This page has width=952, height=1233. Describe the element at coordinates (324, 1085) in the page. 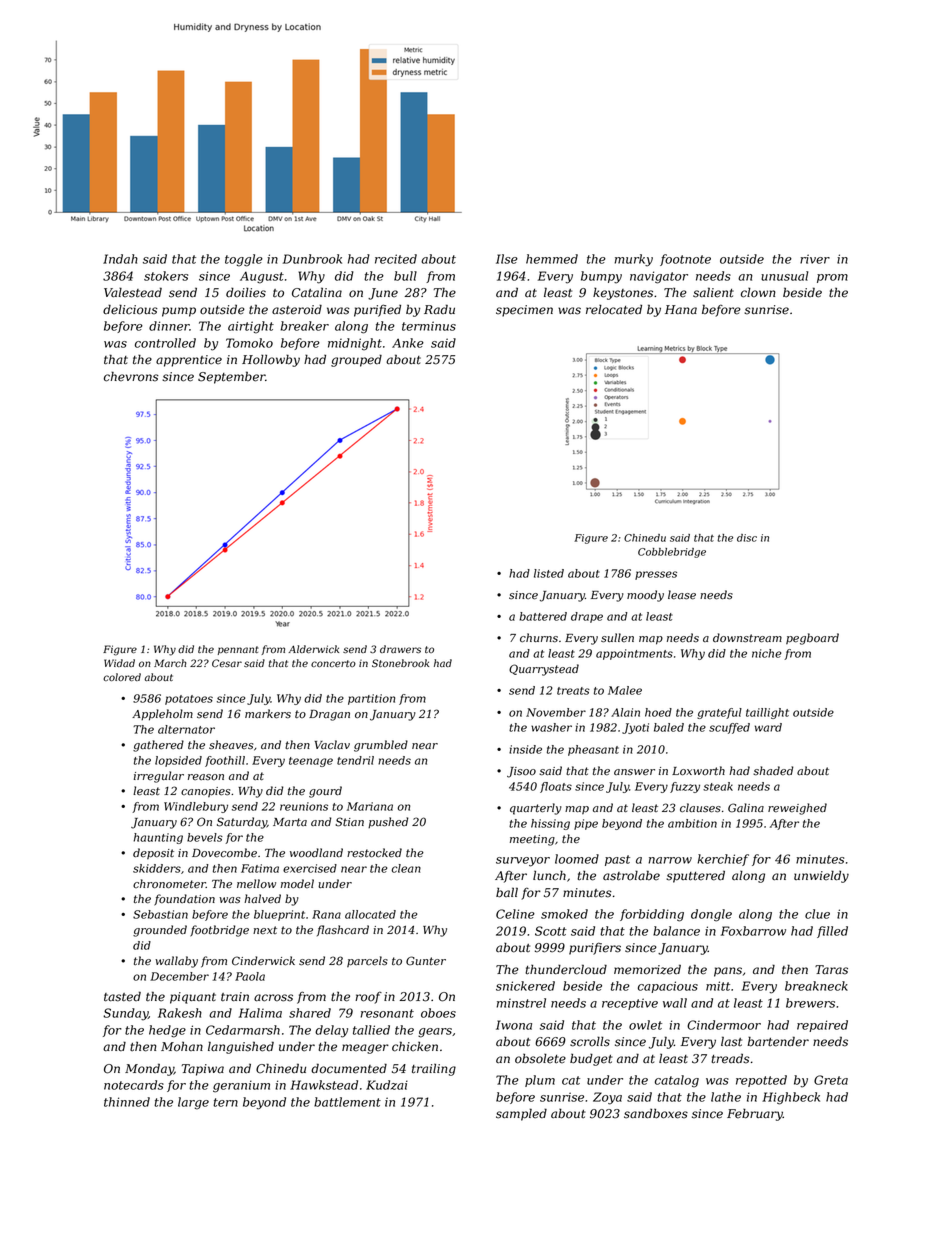

I see `Hawkstead` at that location.
